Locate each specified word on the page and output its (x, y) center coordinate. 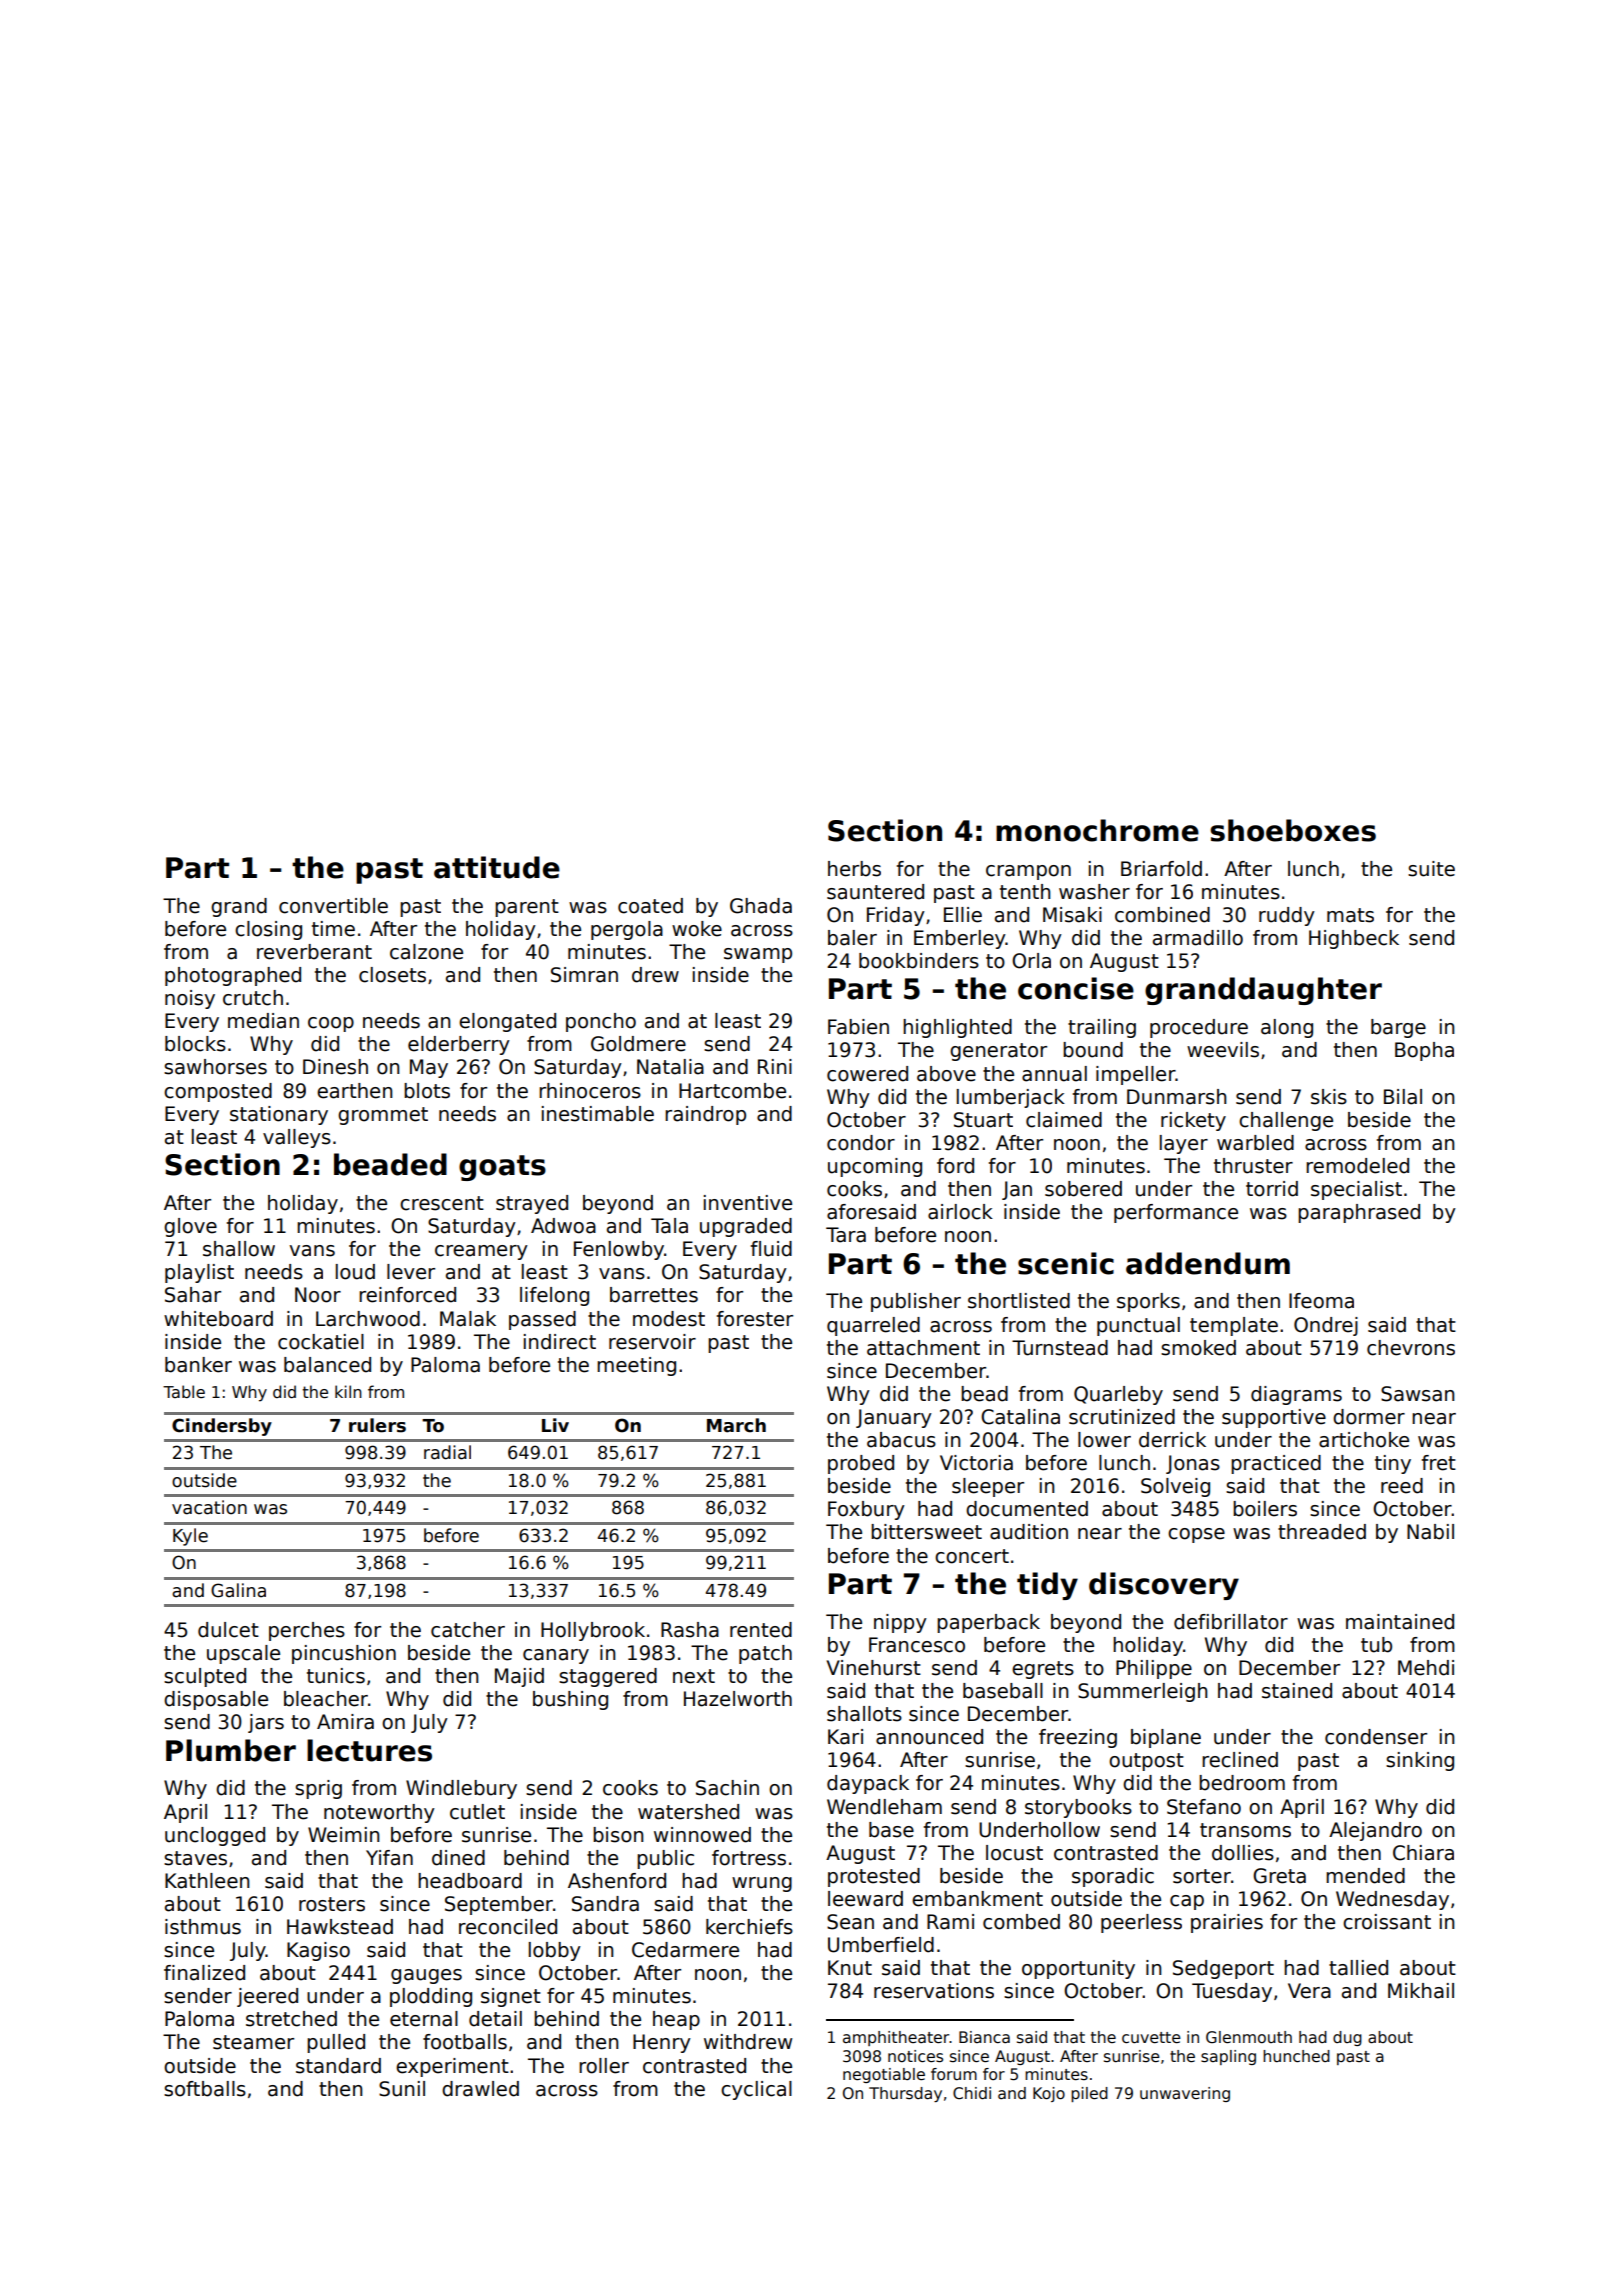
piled (1089, 2094)
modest (669, 1319)
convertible (333, 906)
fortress (749, 1858)
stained (1297, 1691)
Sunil (402, 2089)
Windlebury (461, 1789)
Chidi (972, 2093)
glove (190, 1227)
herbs (854, 869)
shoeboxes (1293, 830)
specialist (1356, 1190)
